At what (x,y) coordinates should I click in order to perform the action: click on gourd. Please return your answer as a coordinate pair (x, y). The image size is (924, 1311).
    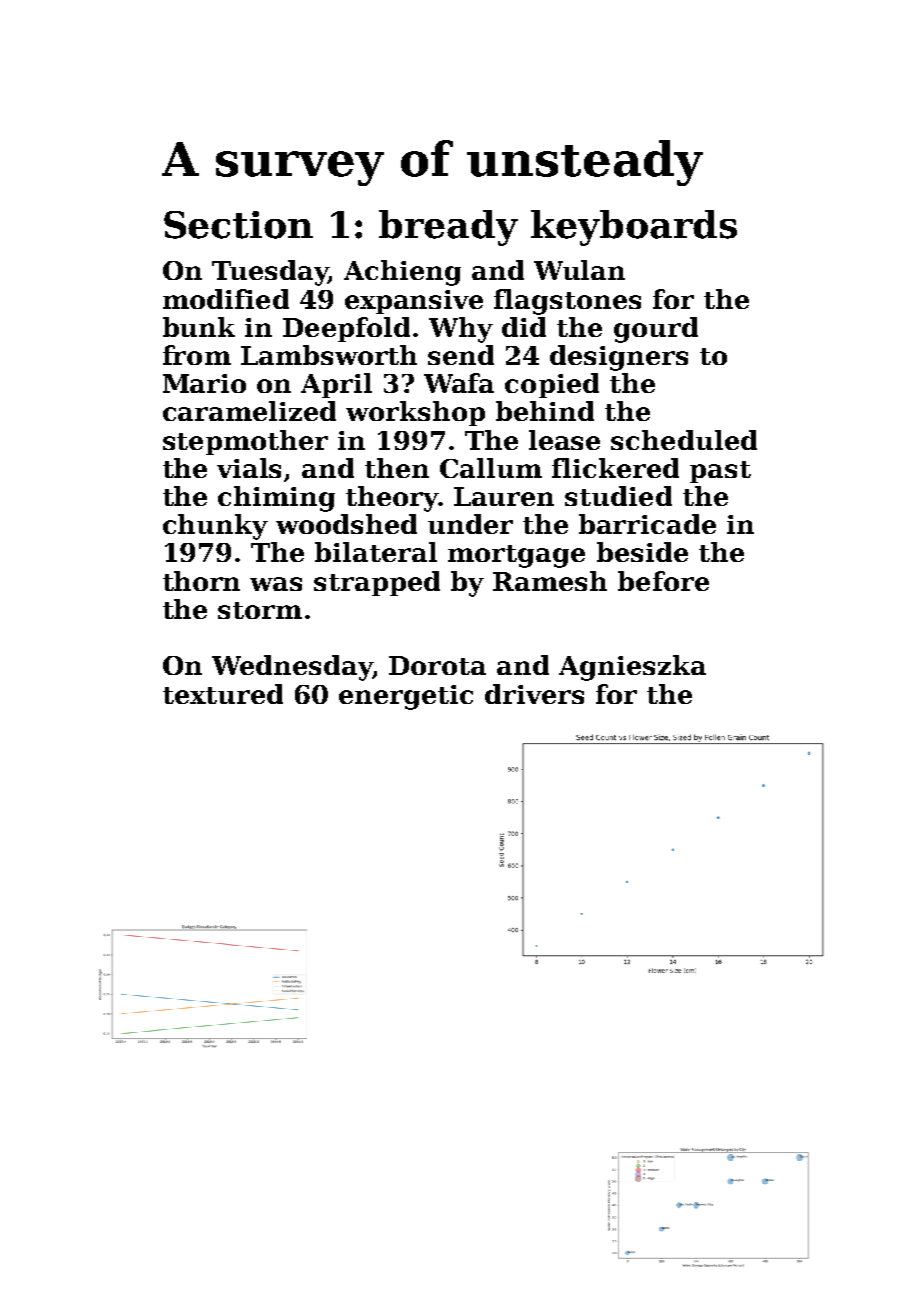
    Looking at the image, I should click on (656, 330).
